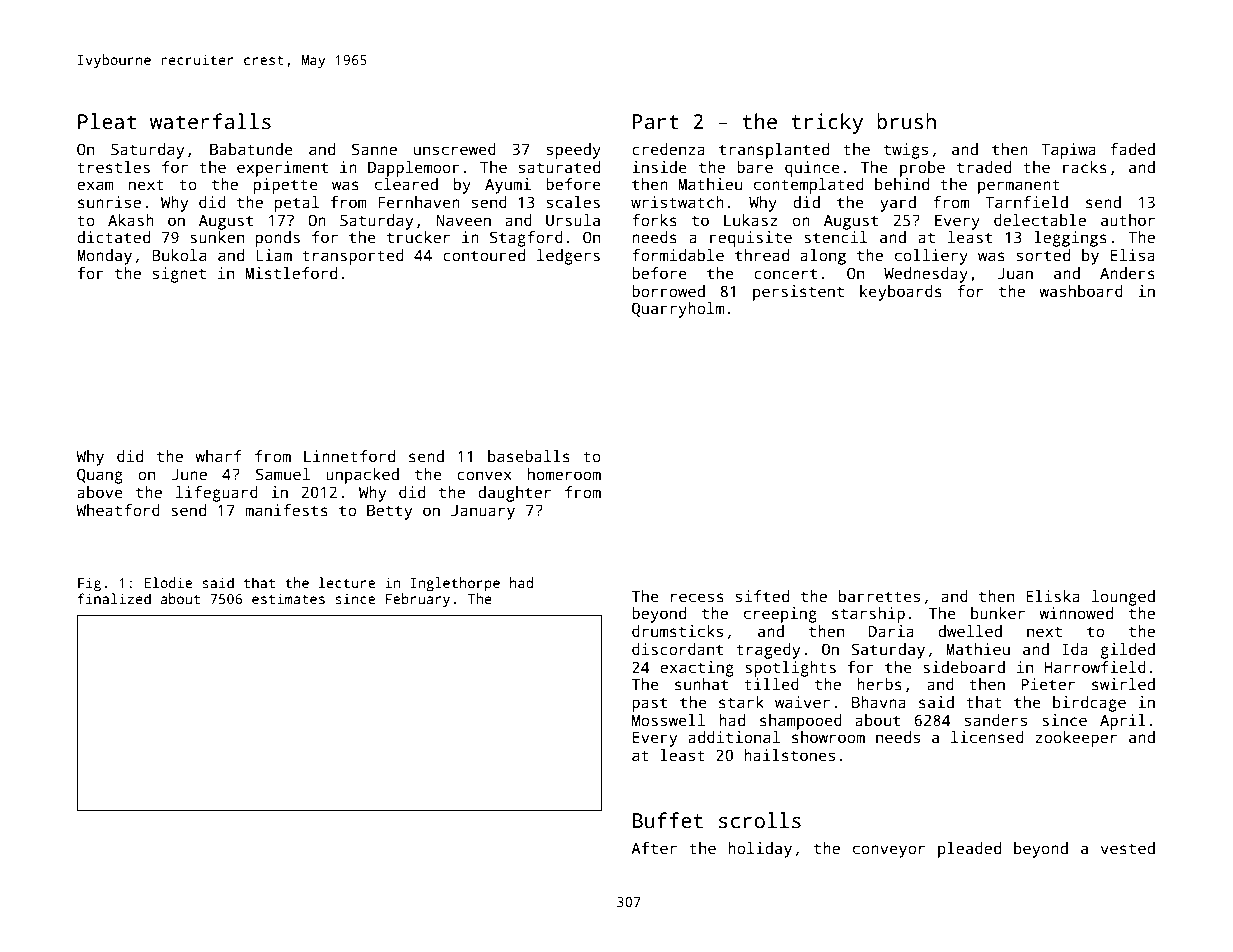 This page has width=1233, height=952. Describe the element at coordinates (218, 456) in the page. I see `wharf` at that location.
